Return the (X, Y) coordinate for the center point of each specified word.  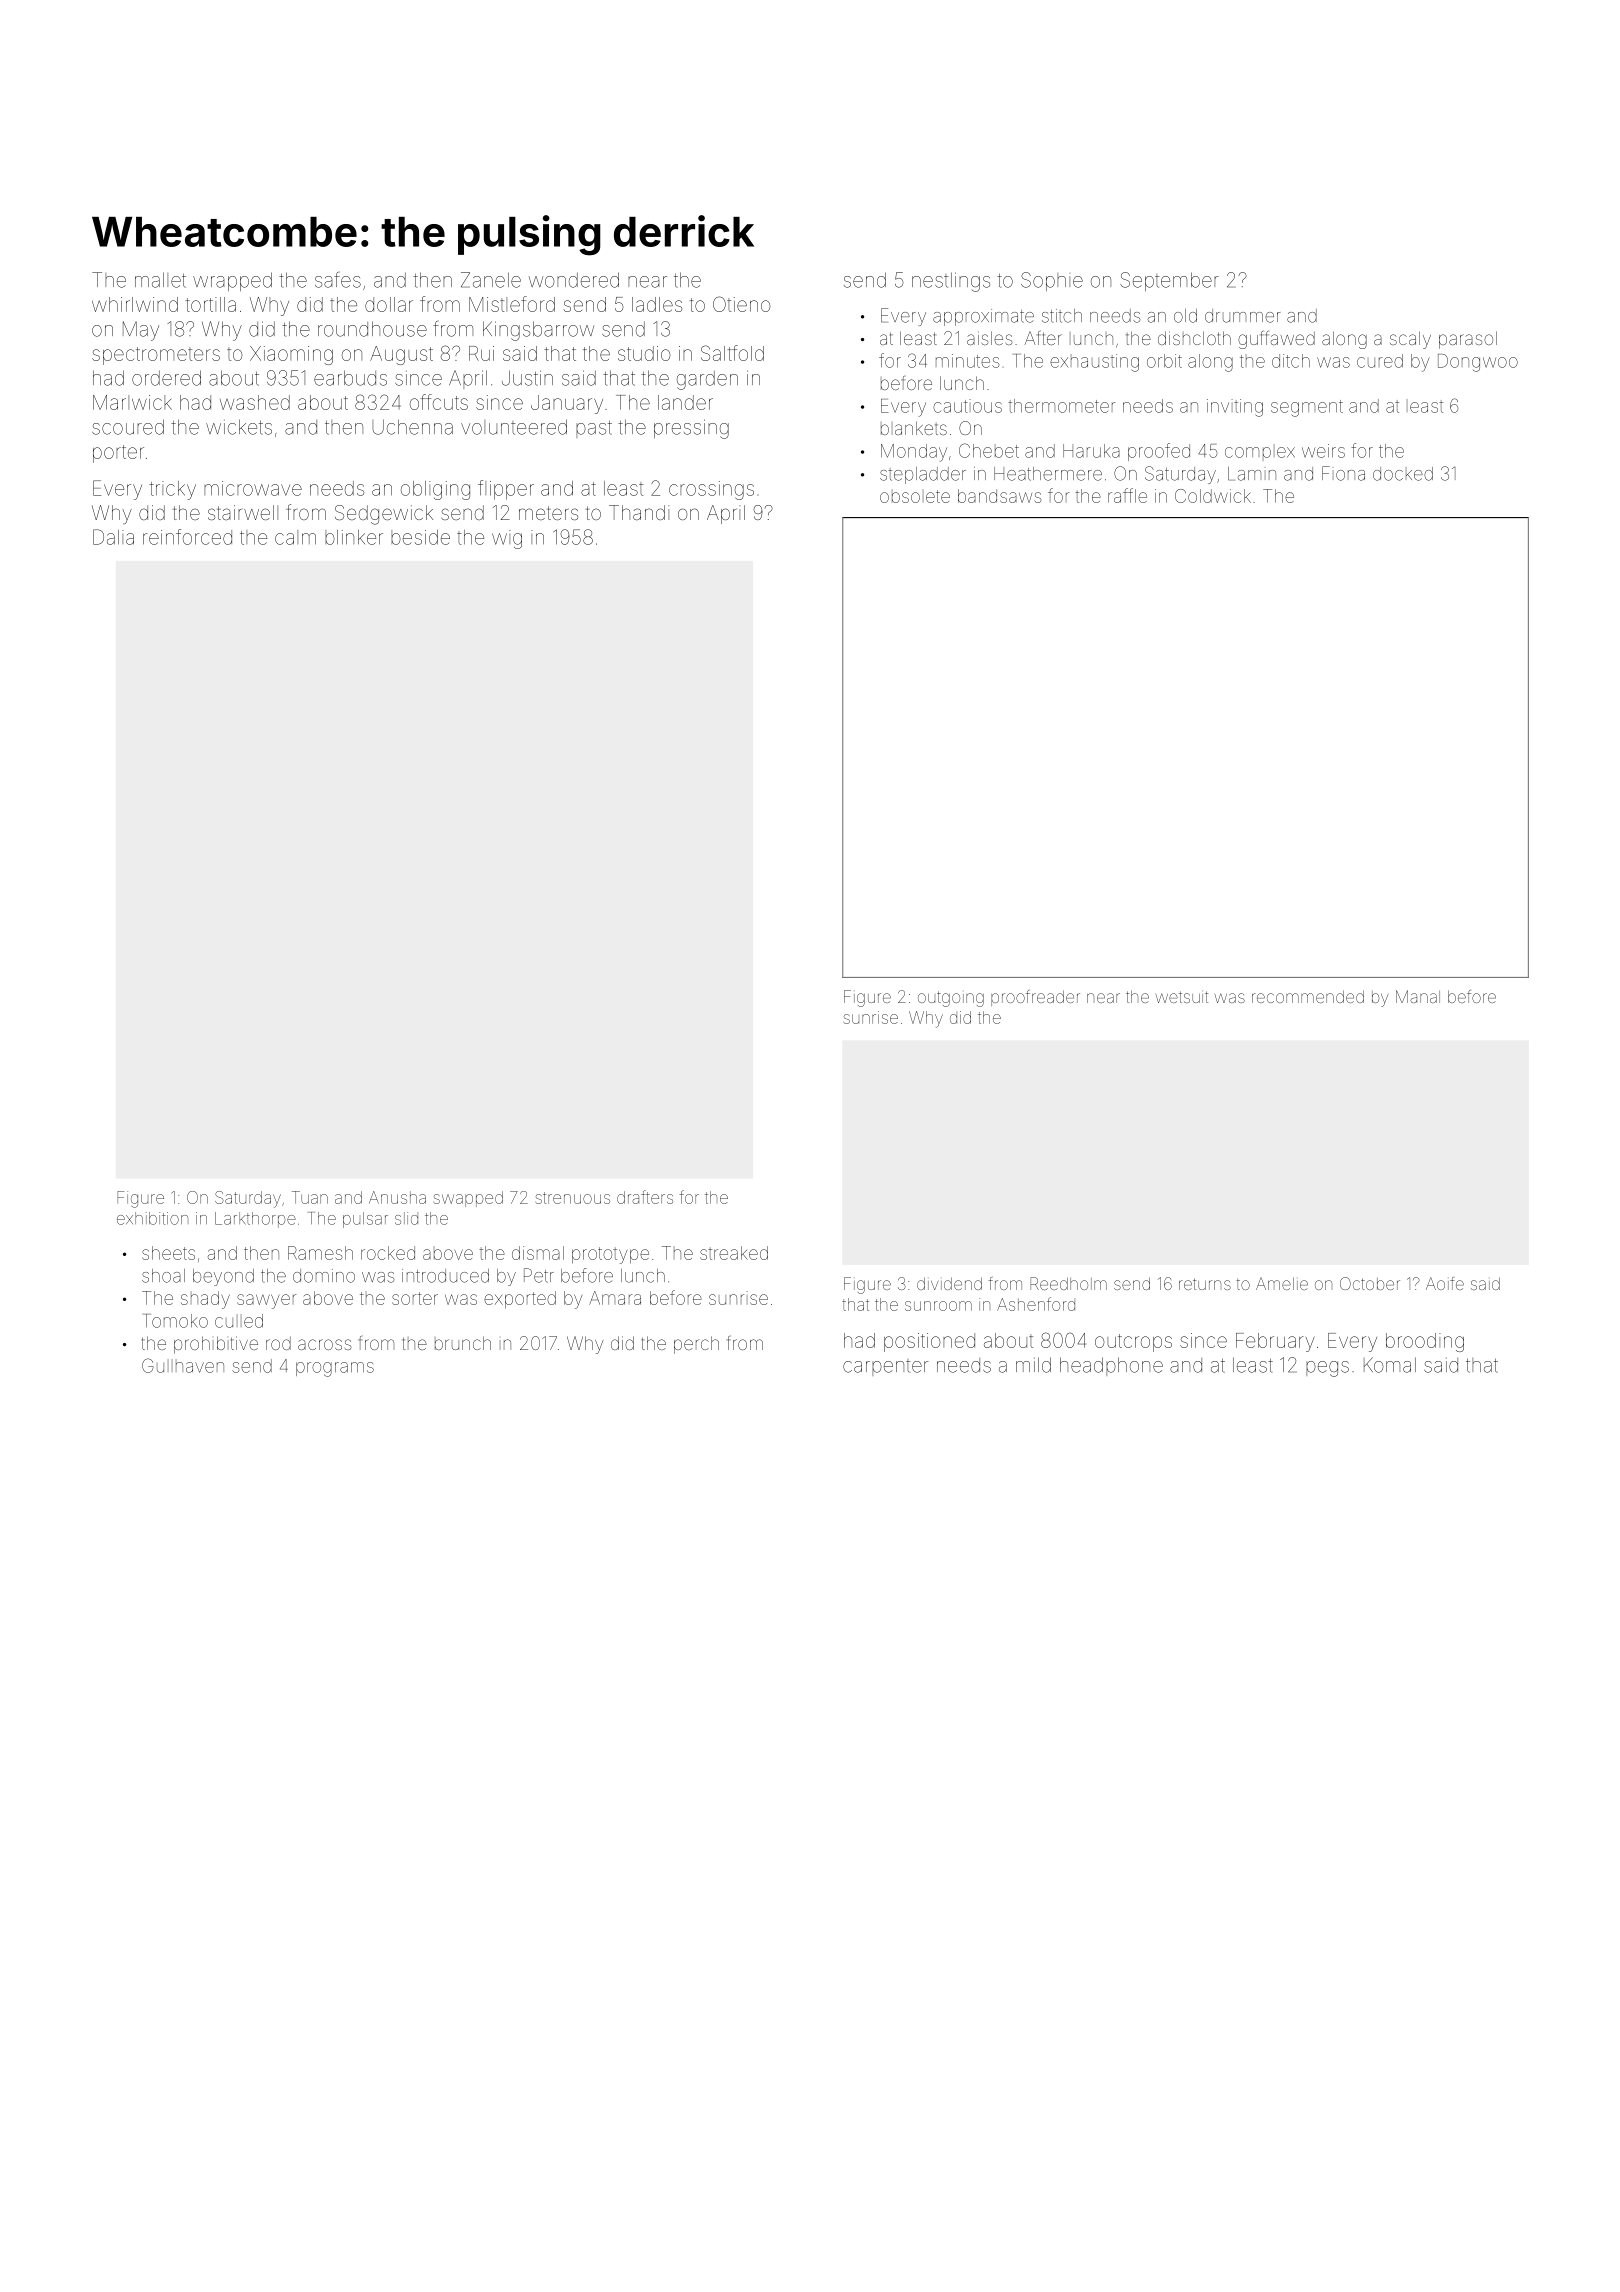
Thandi (639, 512)
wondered (574, 280)
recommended (1308, 996)
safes (338, 280)
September (1169, 281)
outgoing (951, 999)
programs (335, 1369)
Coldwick (1213, 496)
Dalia (113, 537)
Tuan (310, 1197)
